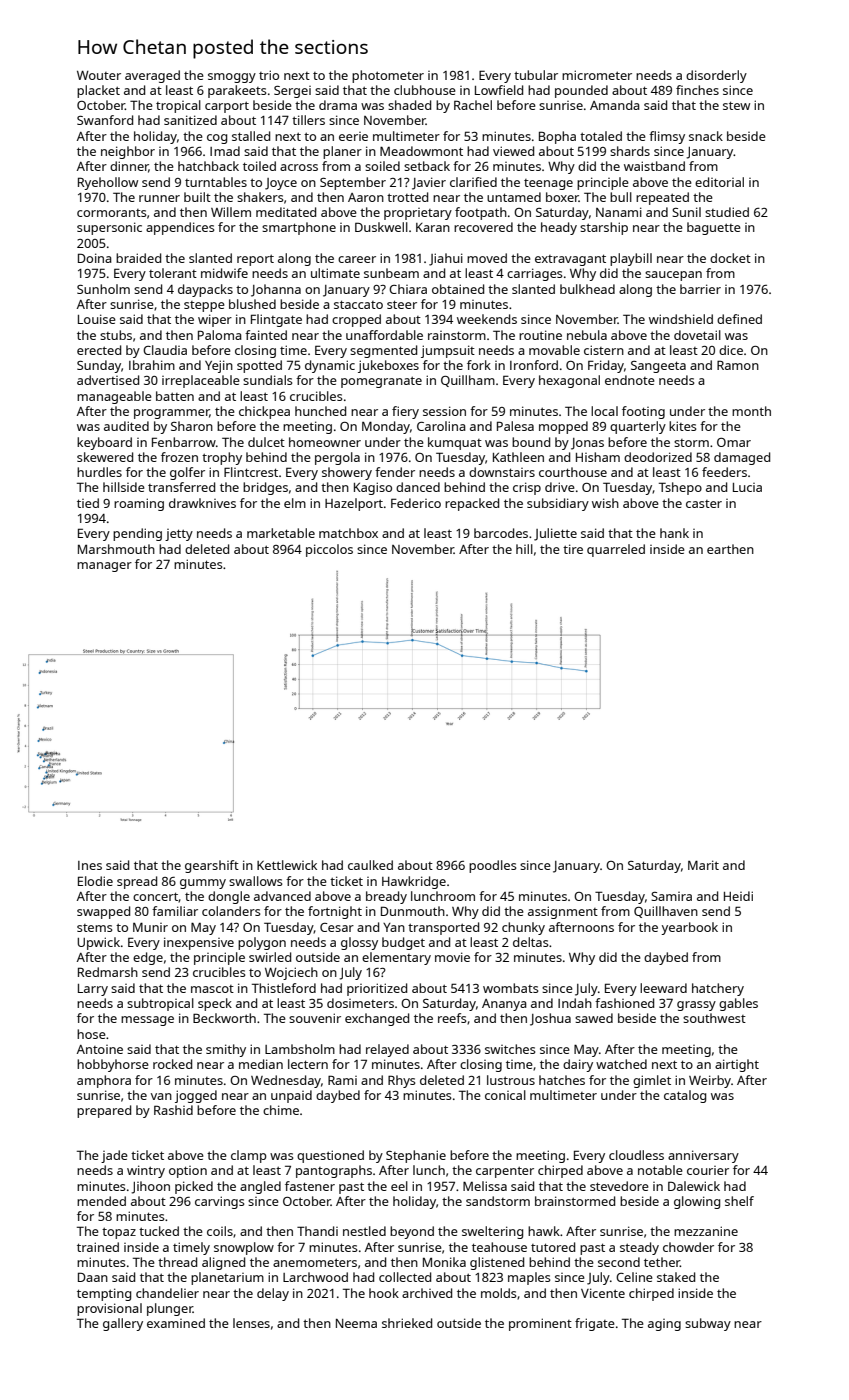 This image has height=1400, width=849. Describe the element at coordinates (104, 567) in the image. I see `manager` at that location.
